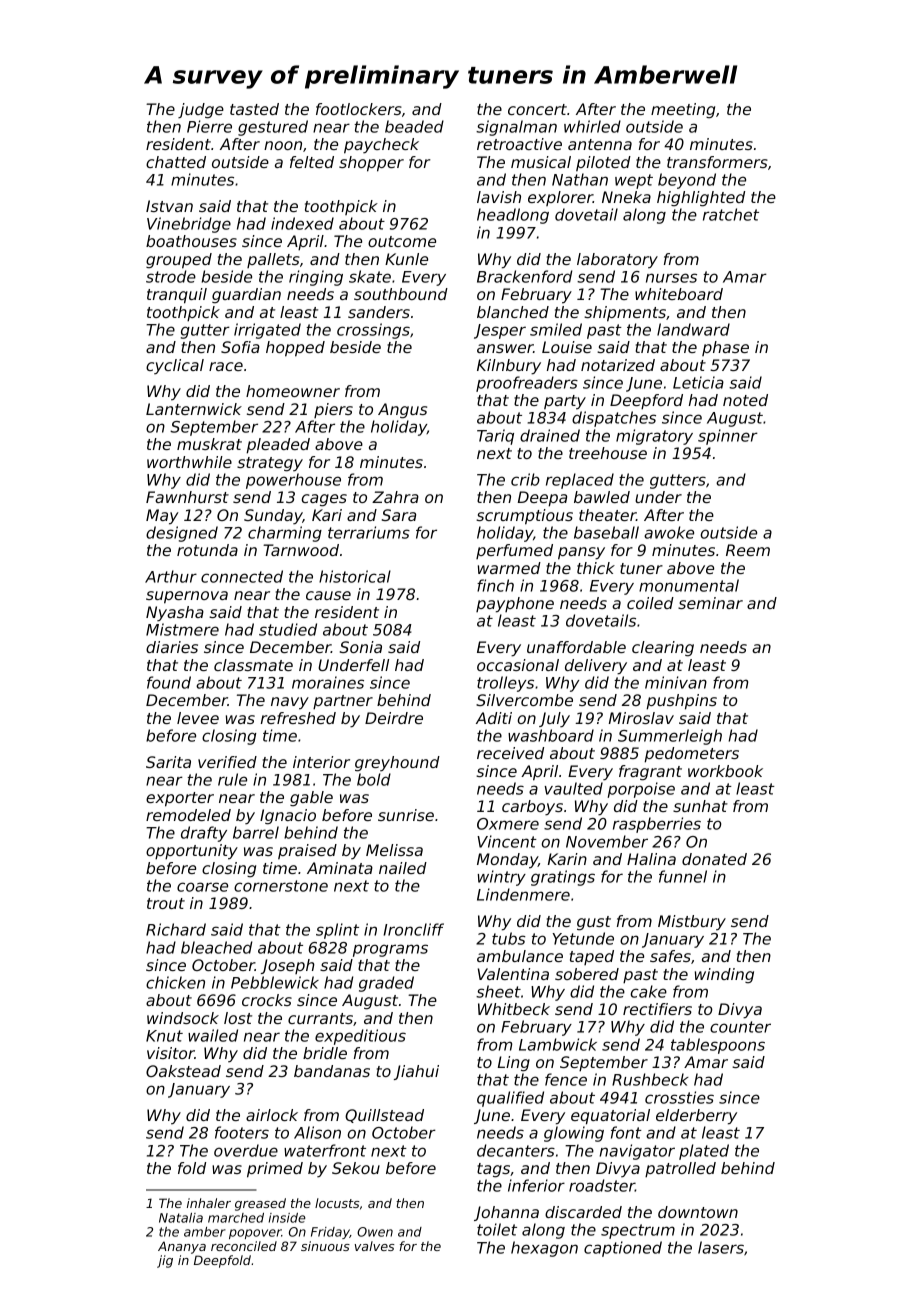  I want to click on meeting, so click(683, 111).
